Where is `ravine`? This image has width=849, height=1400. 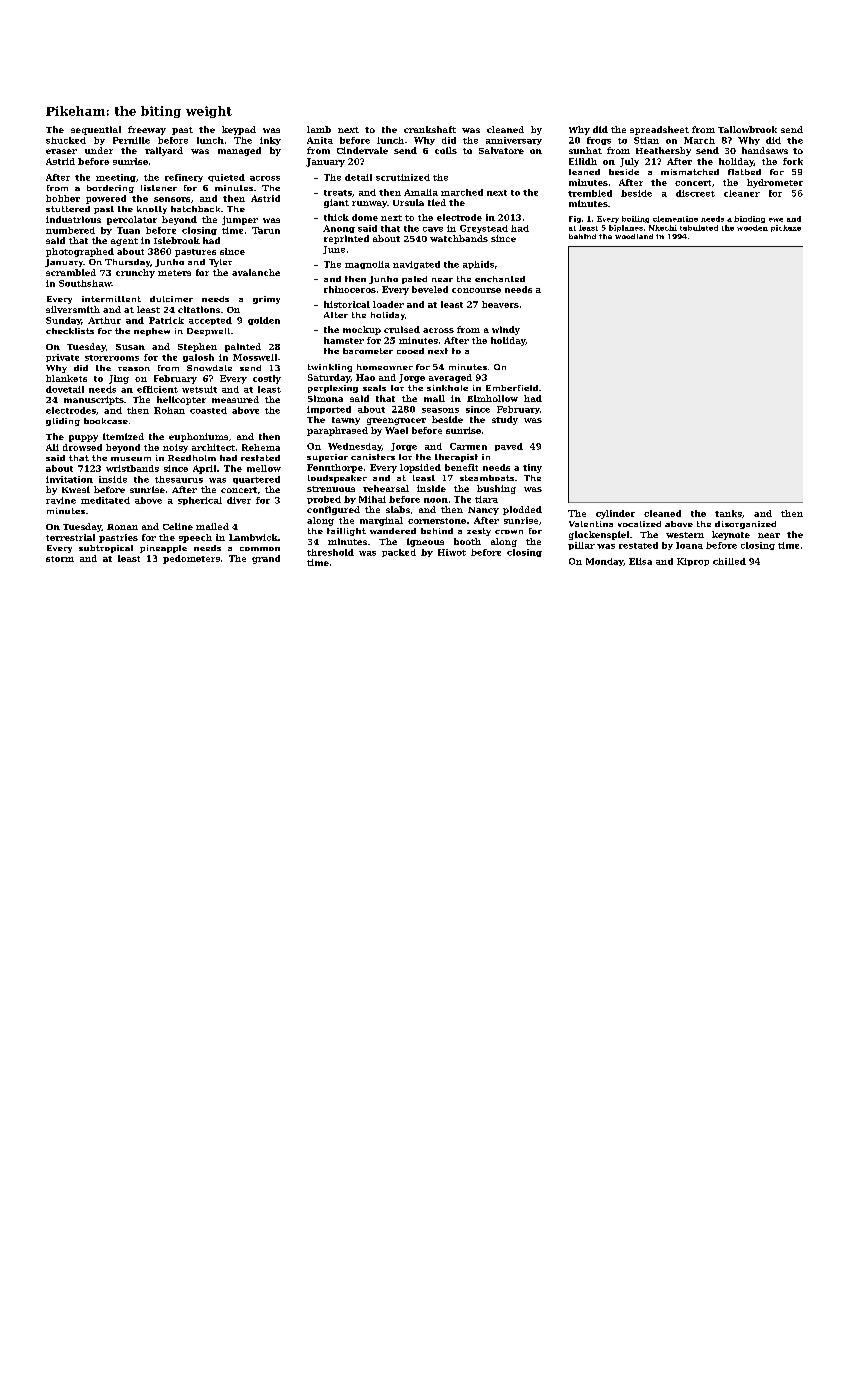 ravine is located at coordinates (61, 500).
